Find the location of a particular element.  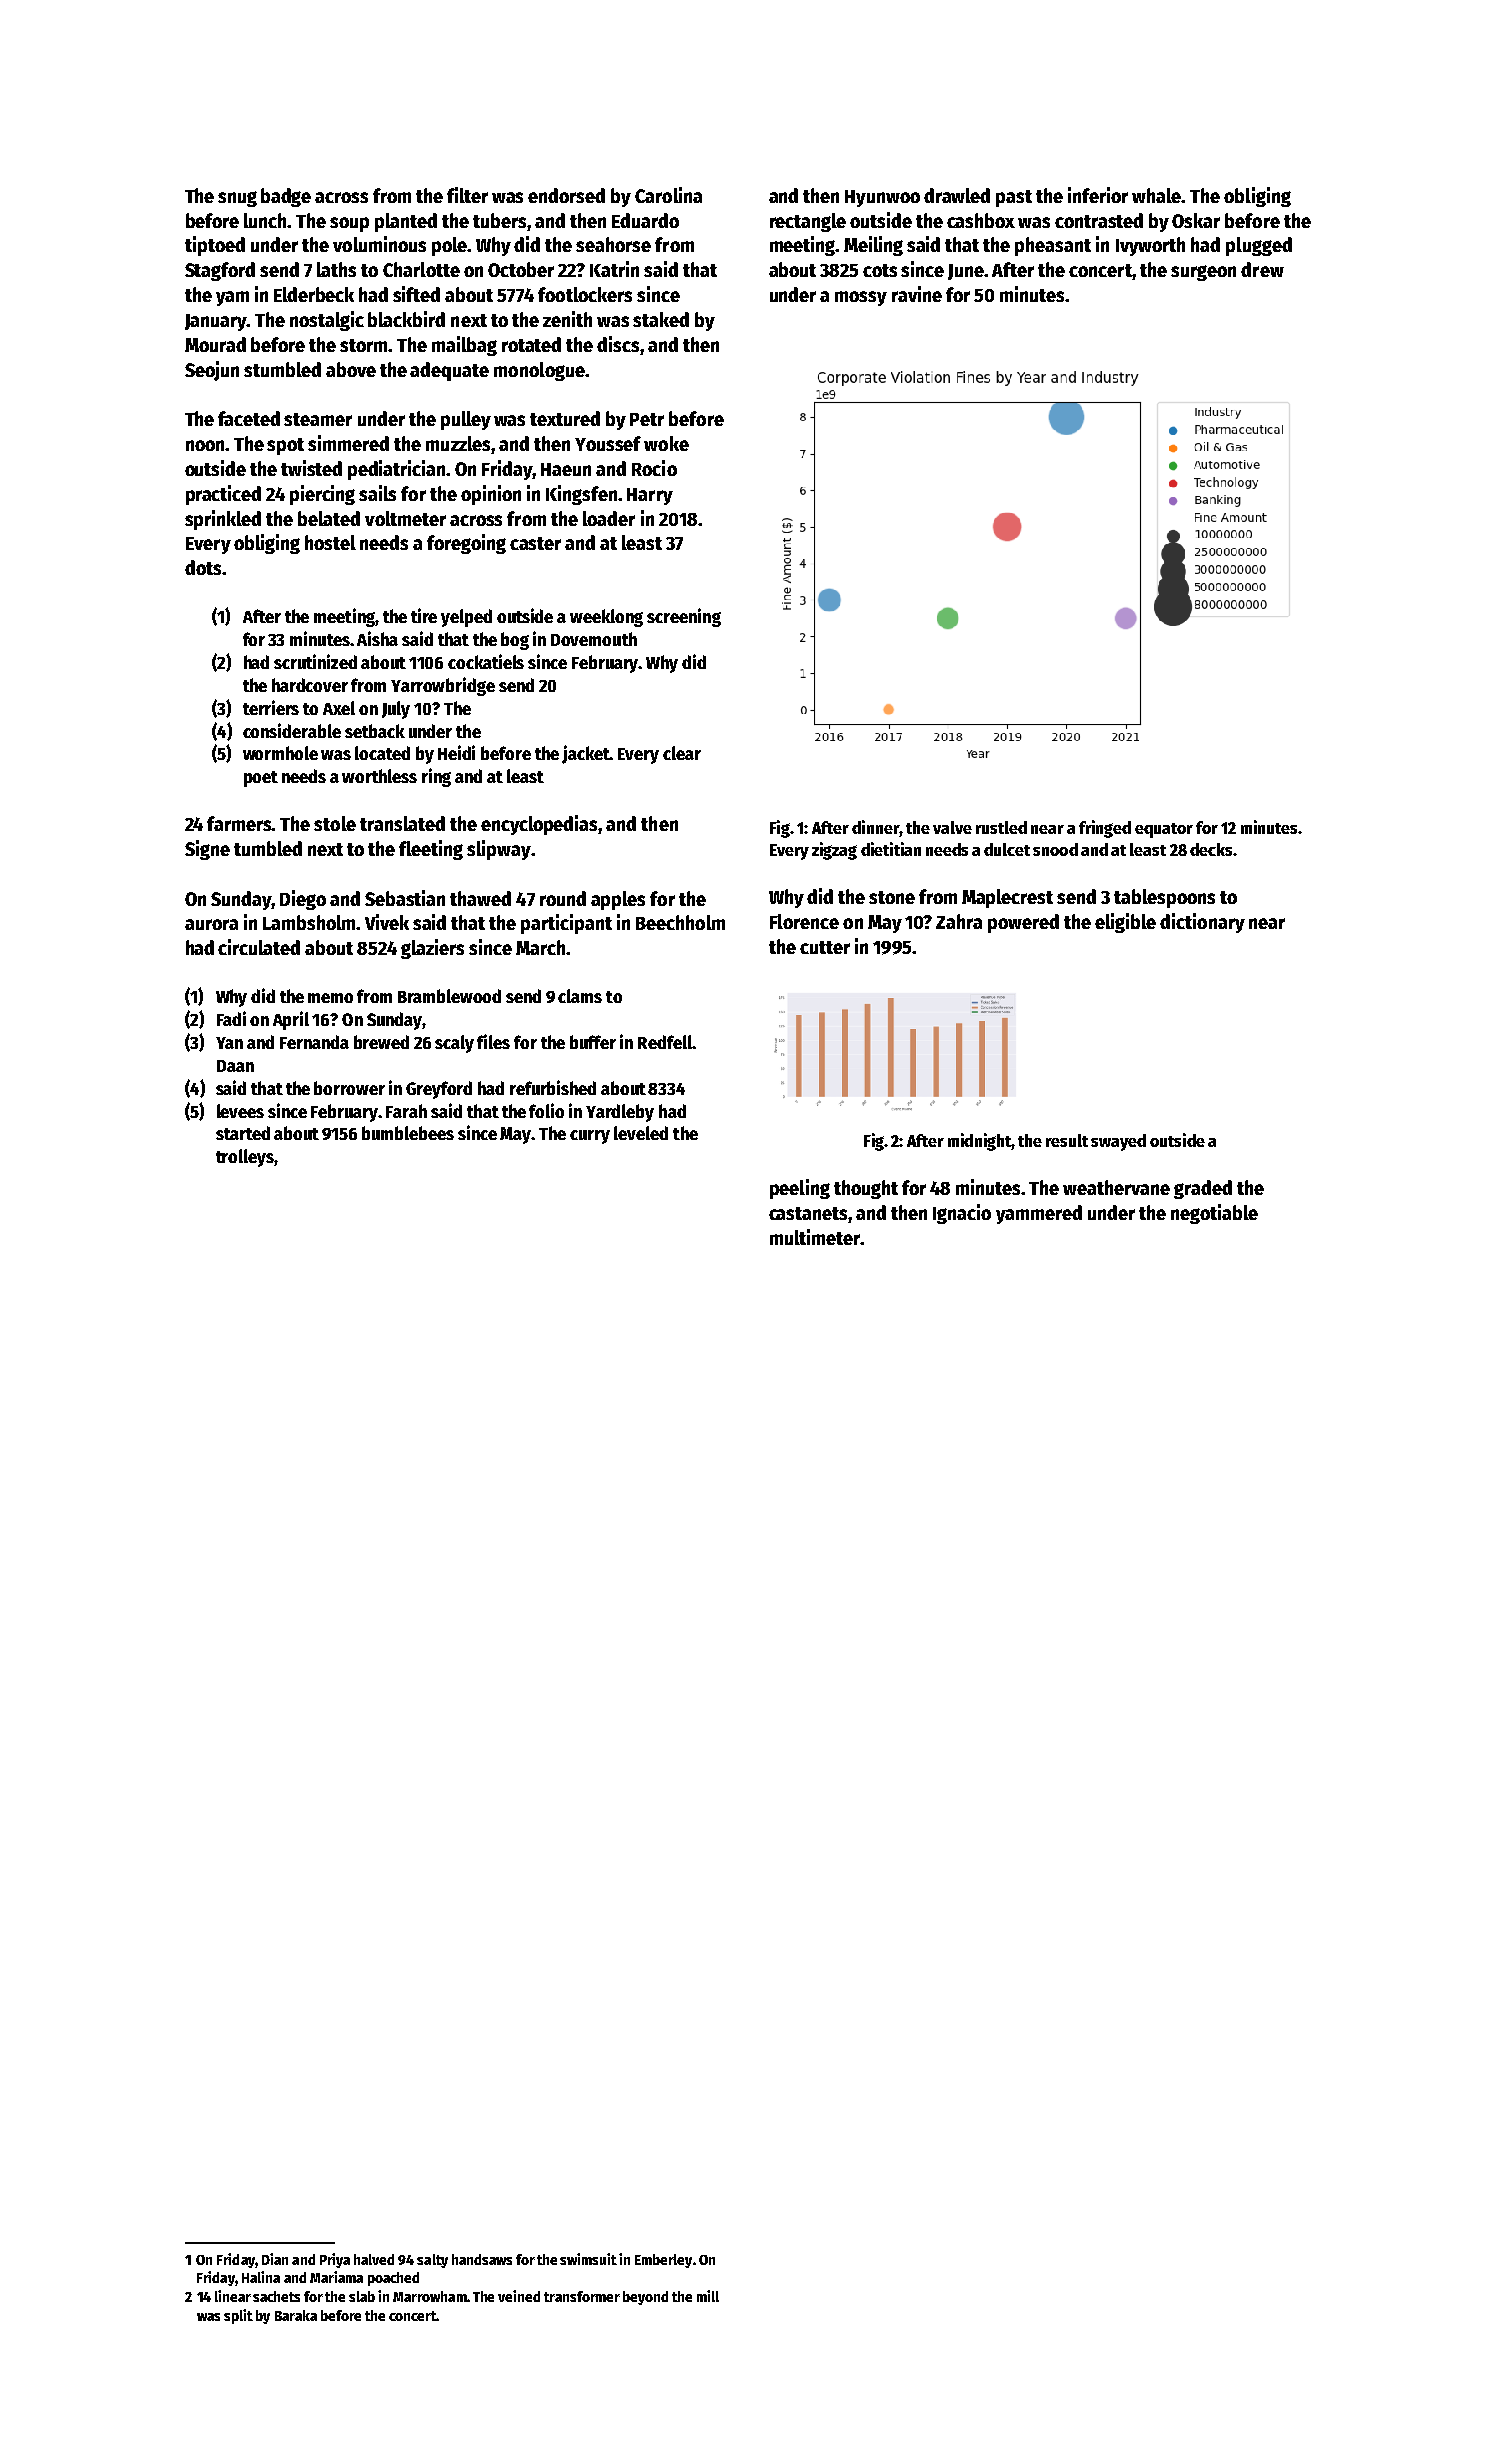

Emberley is located at coordinates (663, 2261).
